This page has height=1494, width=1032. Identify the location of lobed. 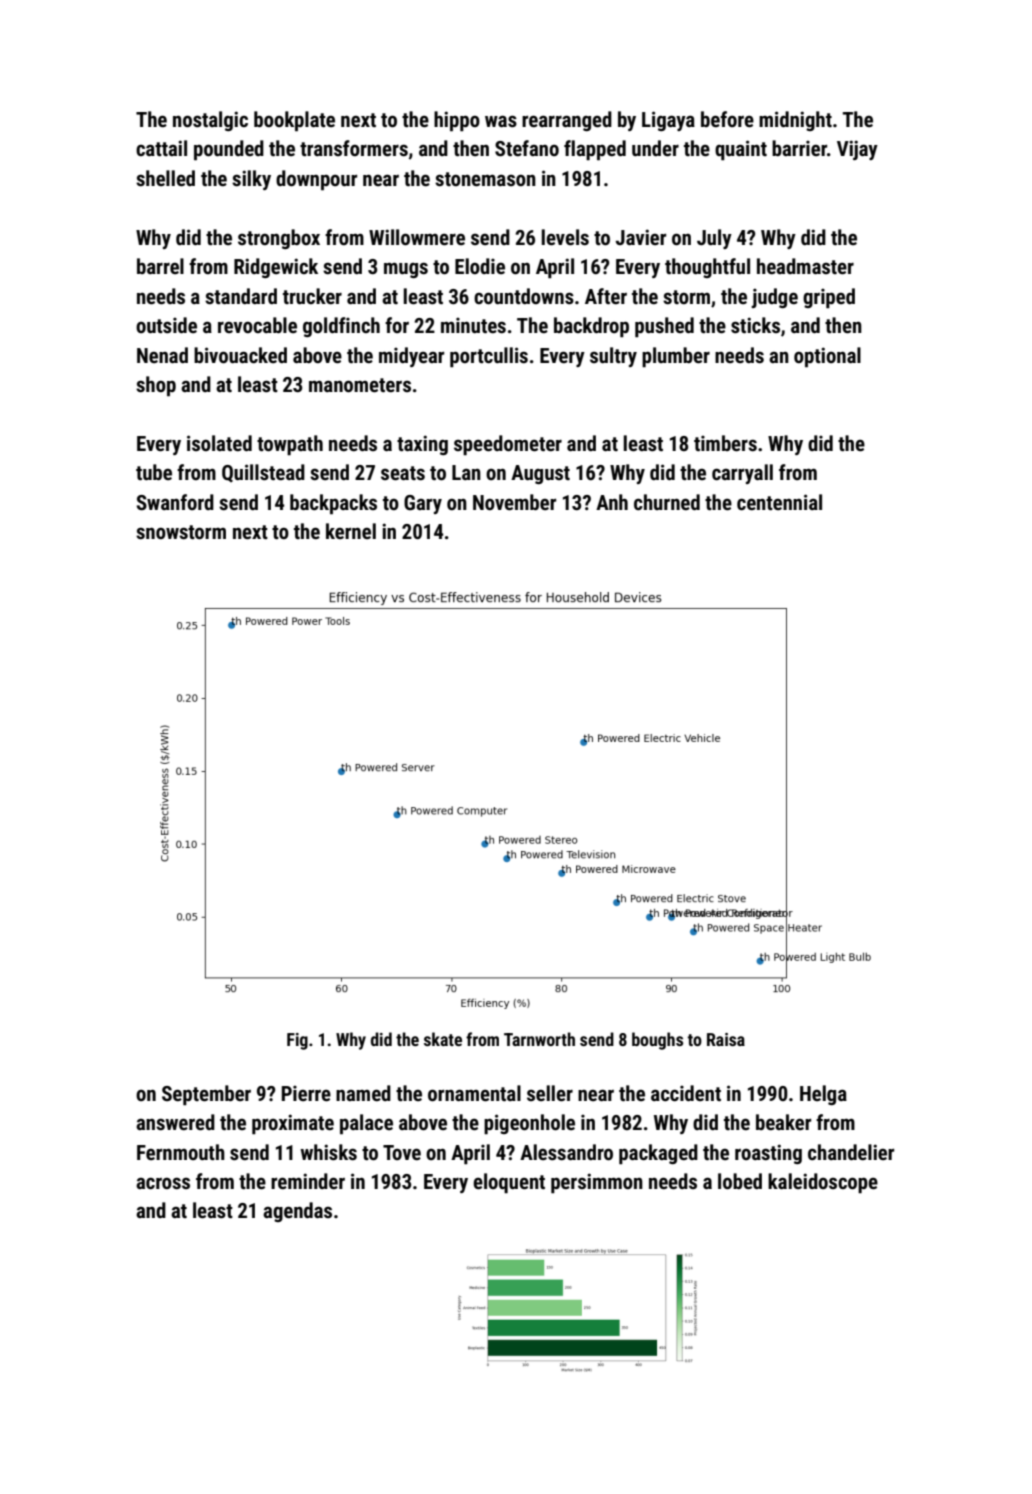
(740, 1181).
